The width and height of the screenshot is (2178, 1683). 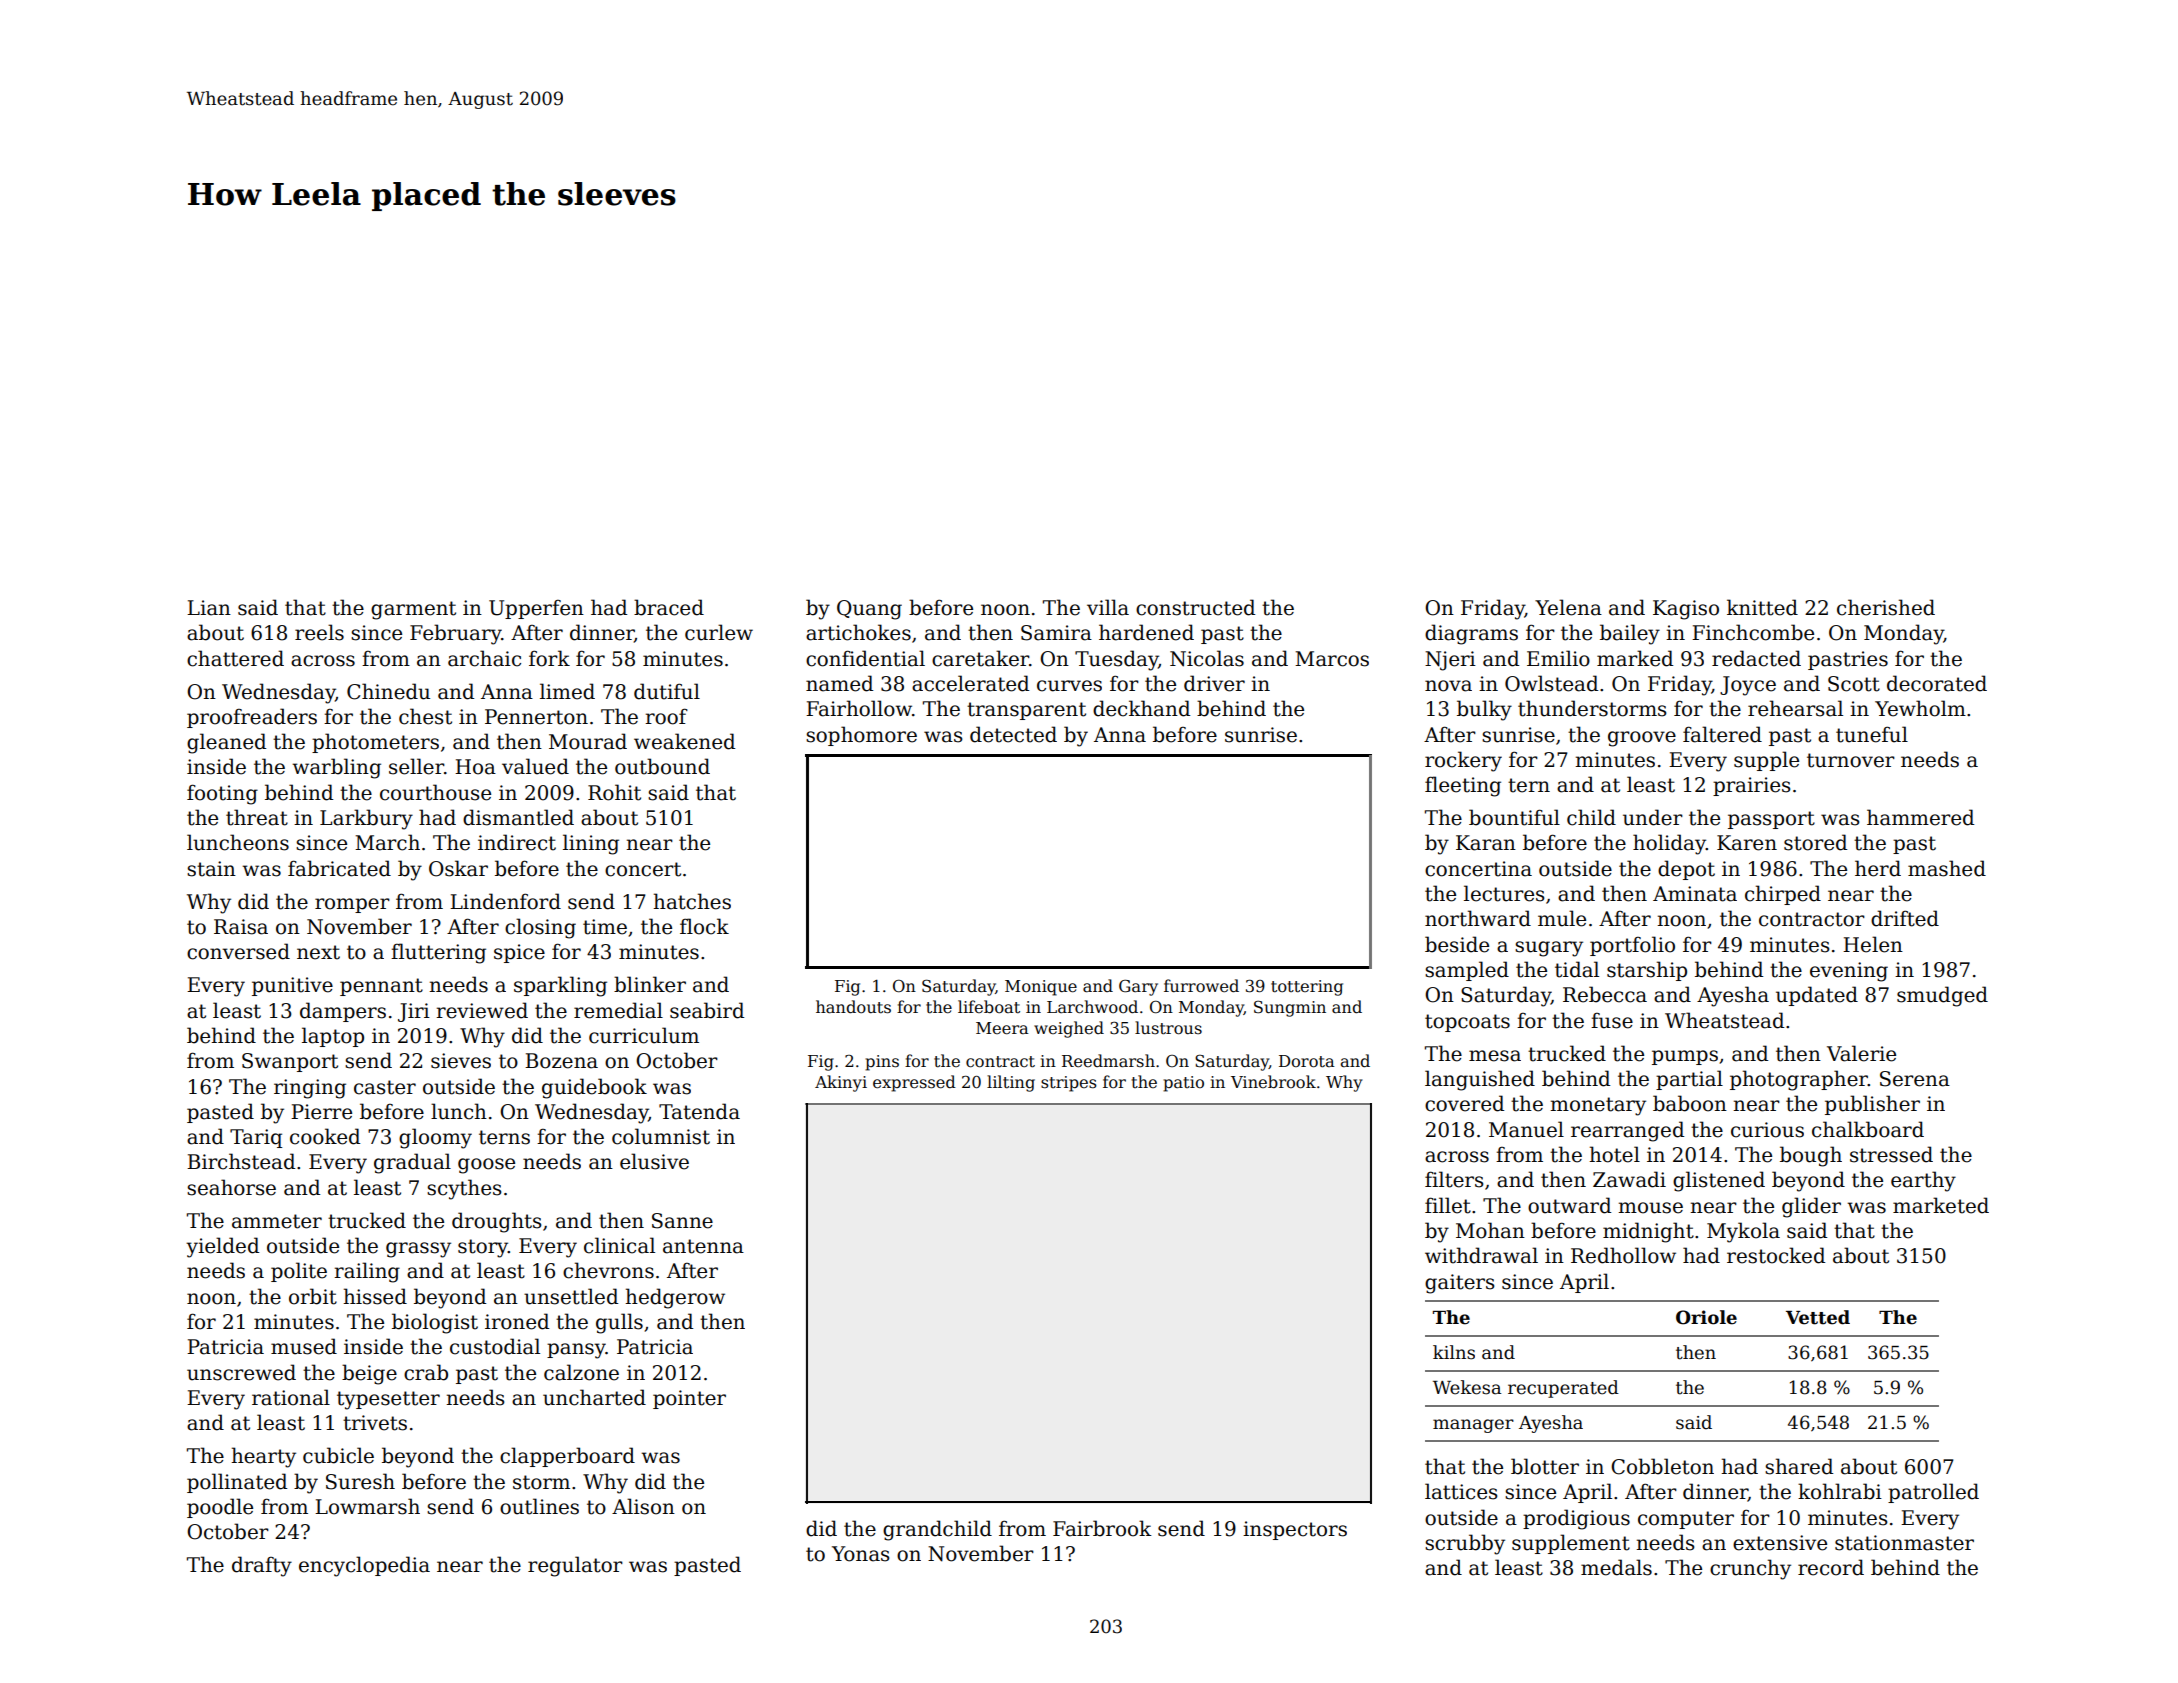 What do you see at coordinates (1116, 660) in the screenshot?
I see `Tuesday` at bounding box center [1116, 660].
